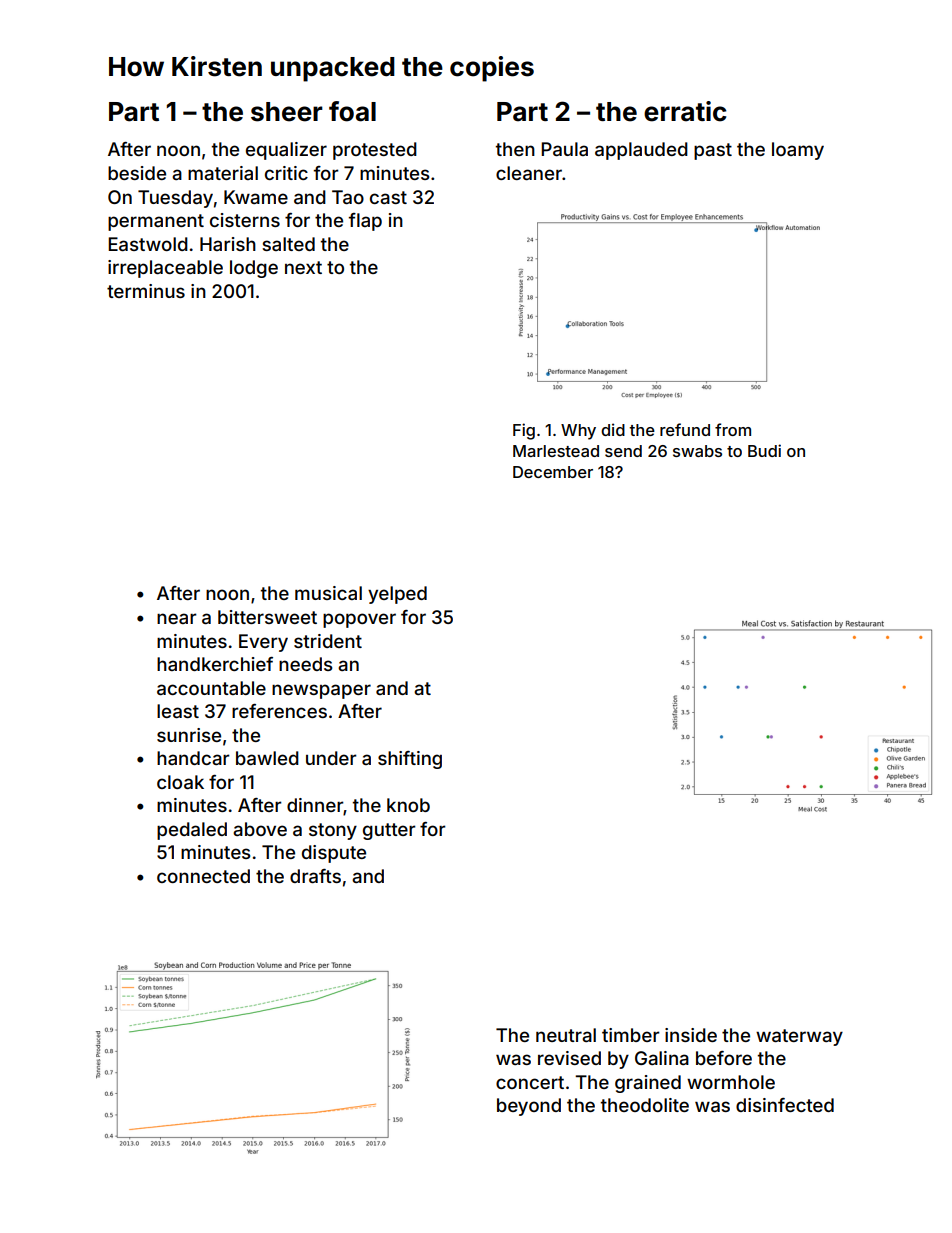  Describe the element at coordinates (267, 758) in the image. I see `bawled` at that location.
